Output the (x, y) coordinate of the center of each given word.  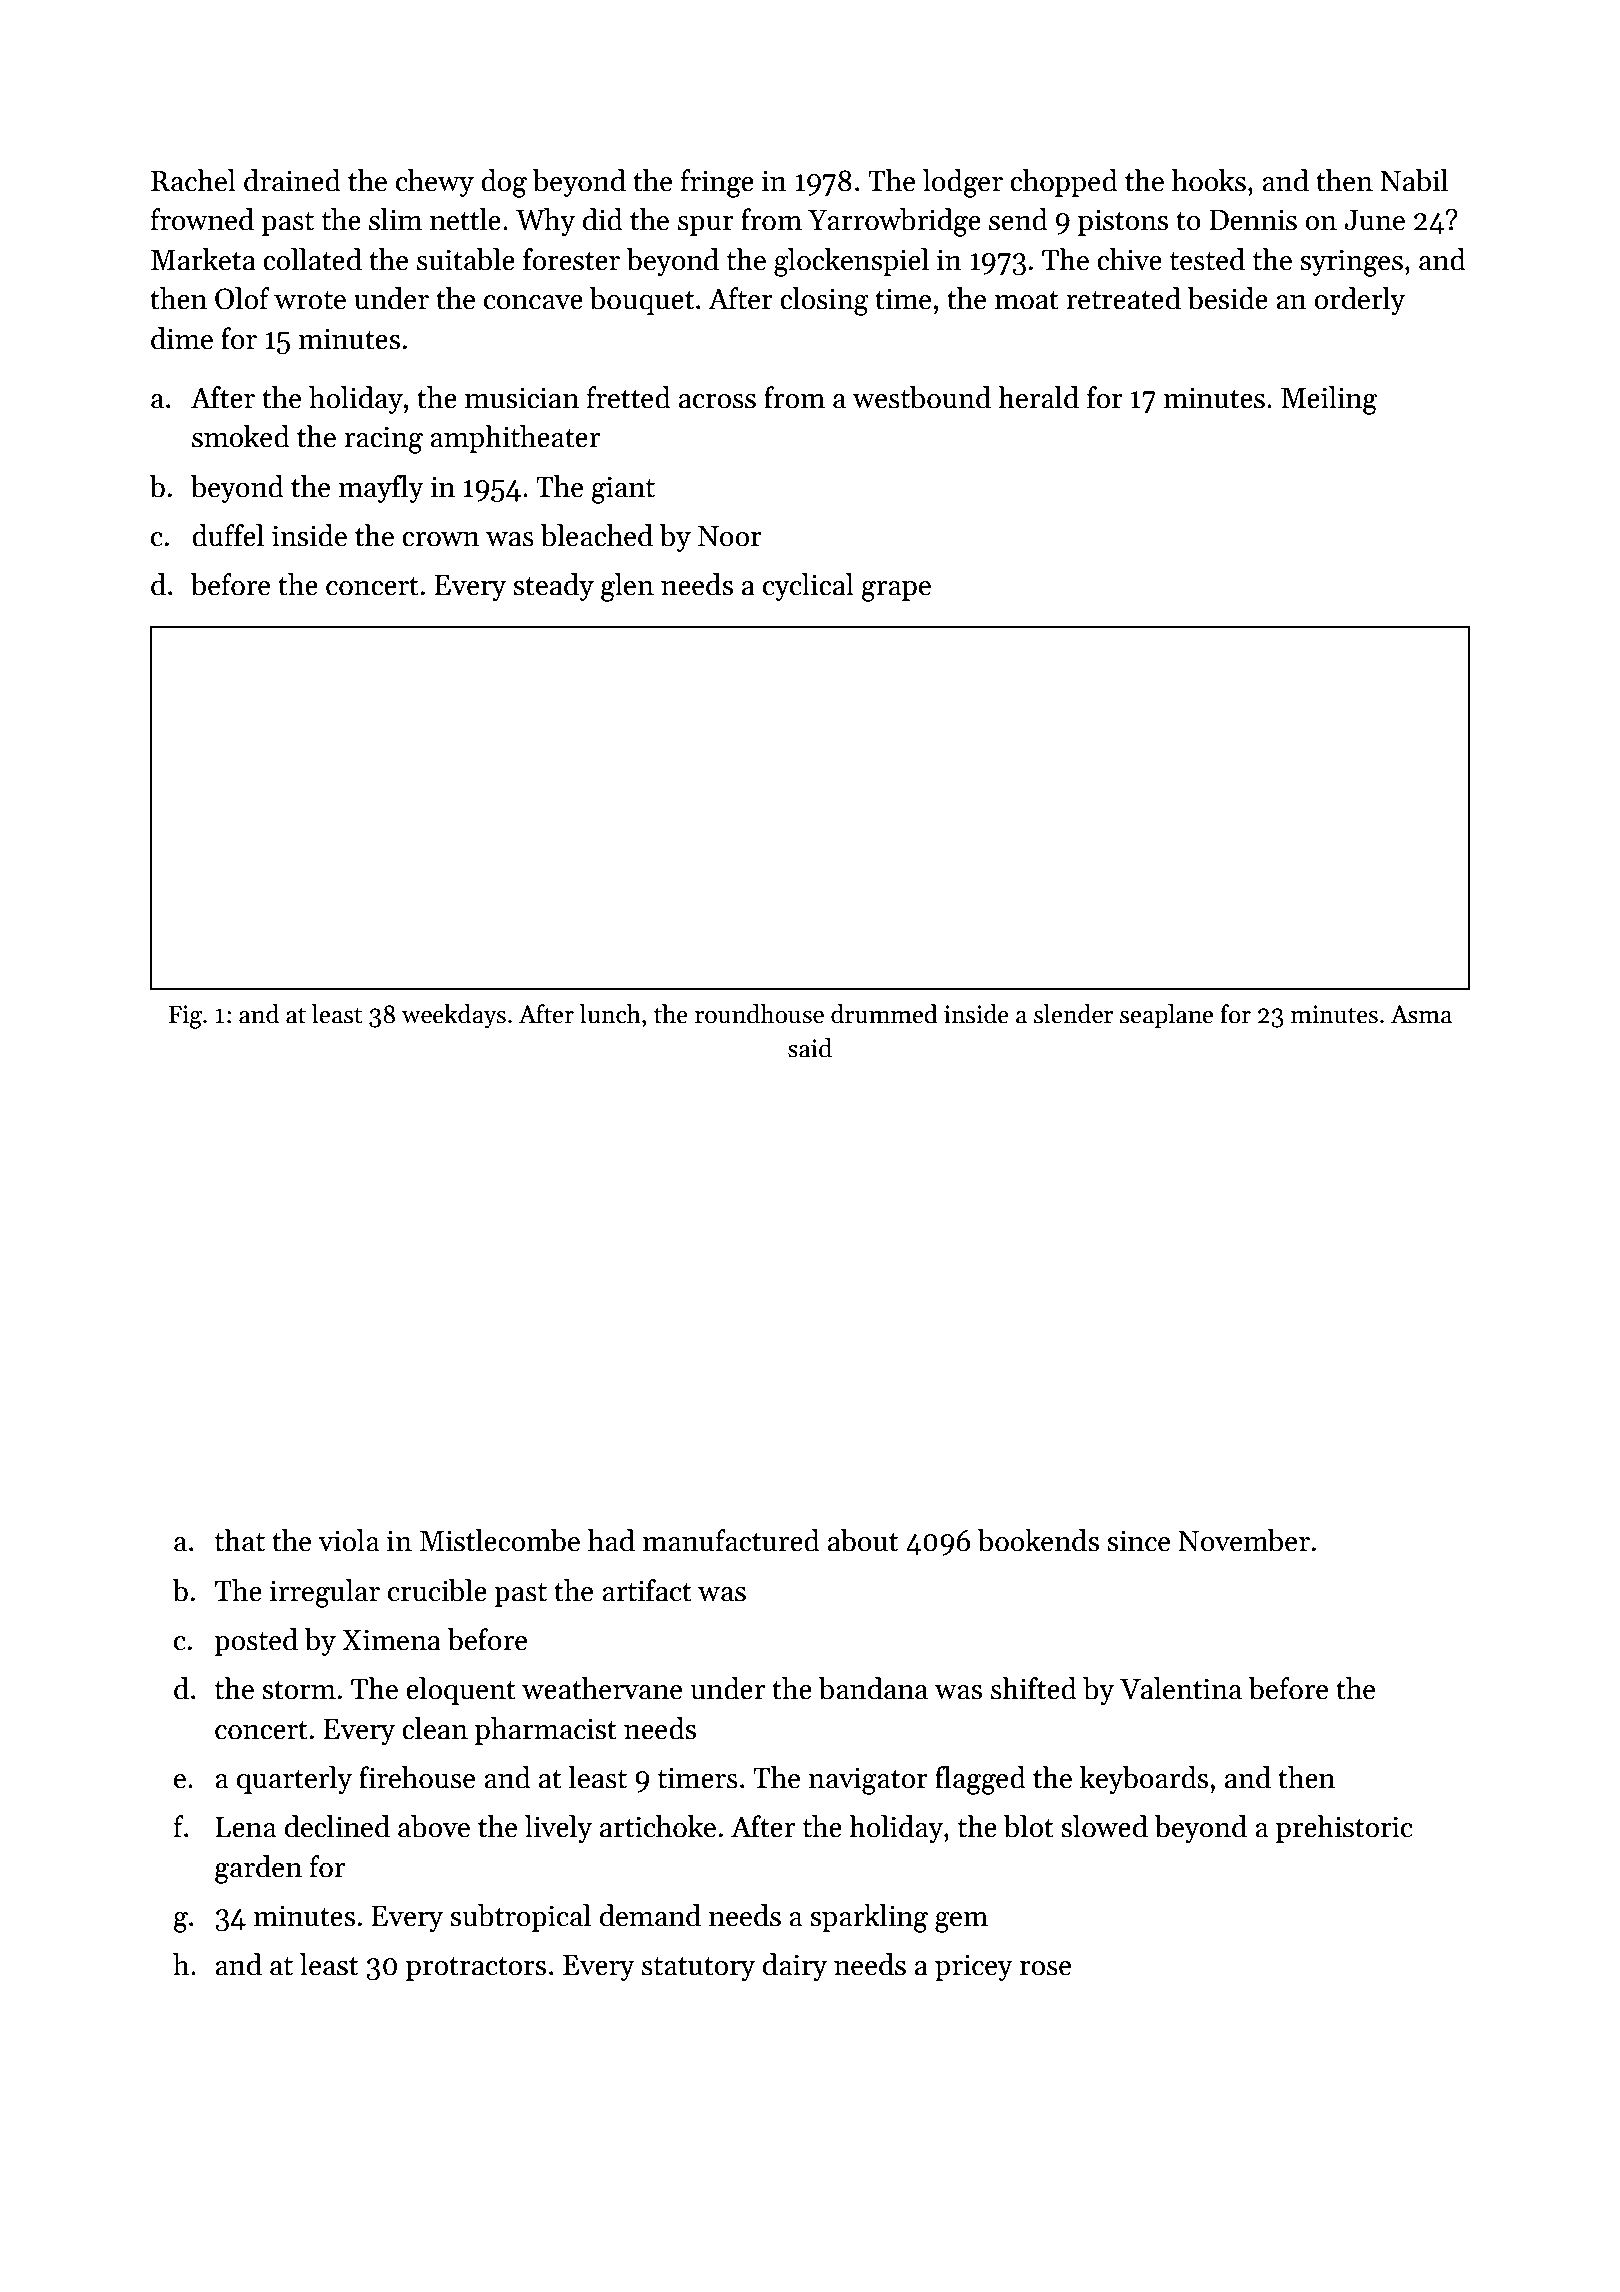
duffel (228, 535)
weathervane (602, 1688)
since (1138, 1541)
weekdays (454, 1016)
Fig (185, 1017)
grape (896, 591)
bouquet (642, 301)
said (810, 1048)
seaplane (1166, 1016)
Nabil (1414, 180)
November (1244, 1540)
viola (348, 1540)
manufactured (731, 1540)
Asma (1421, 1014)
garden (258, 1869)
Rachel (193, 180)
